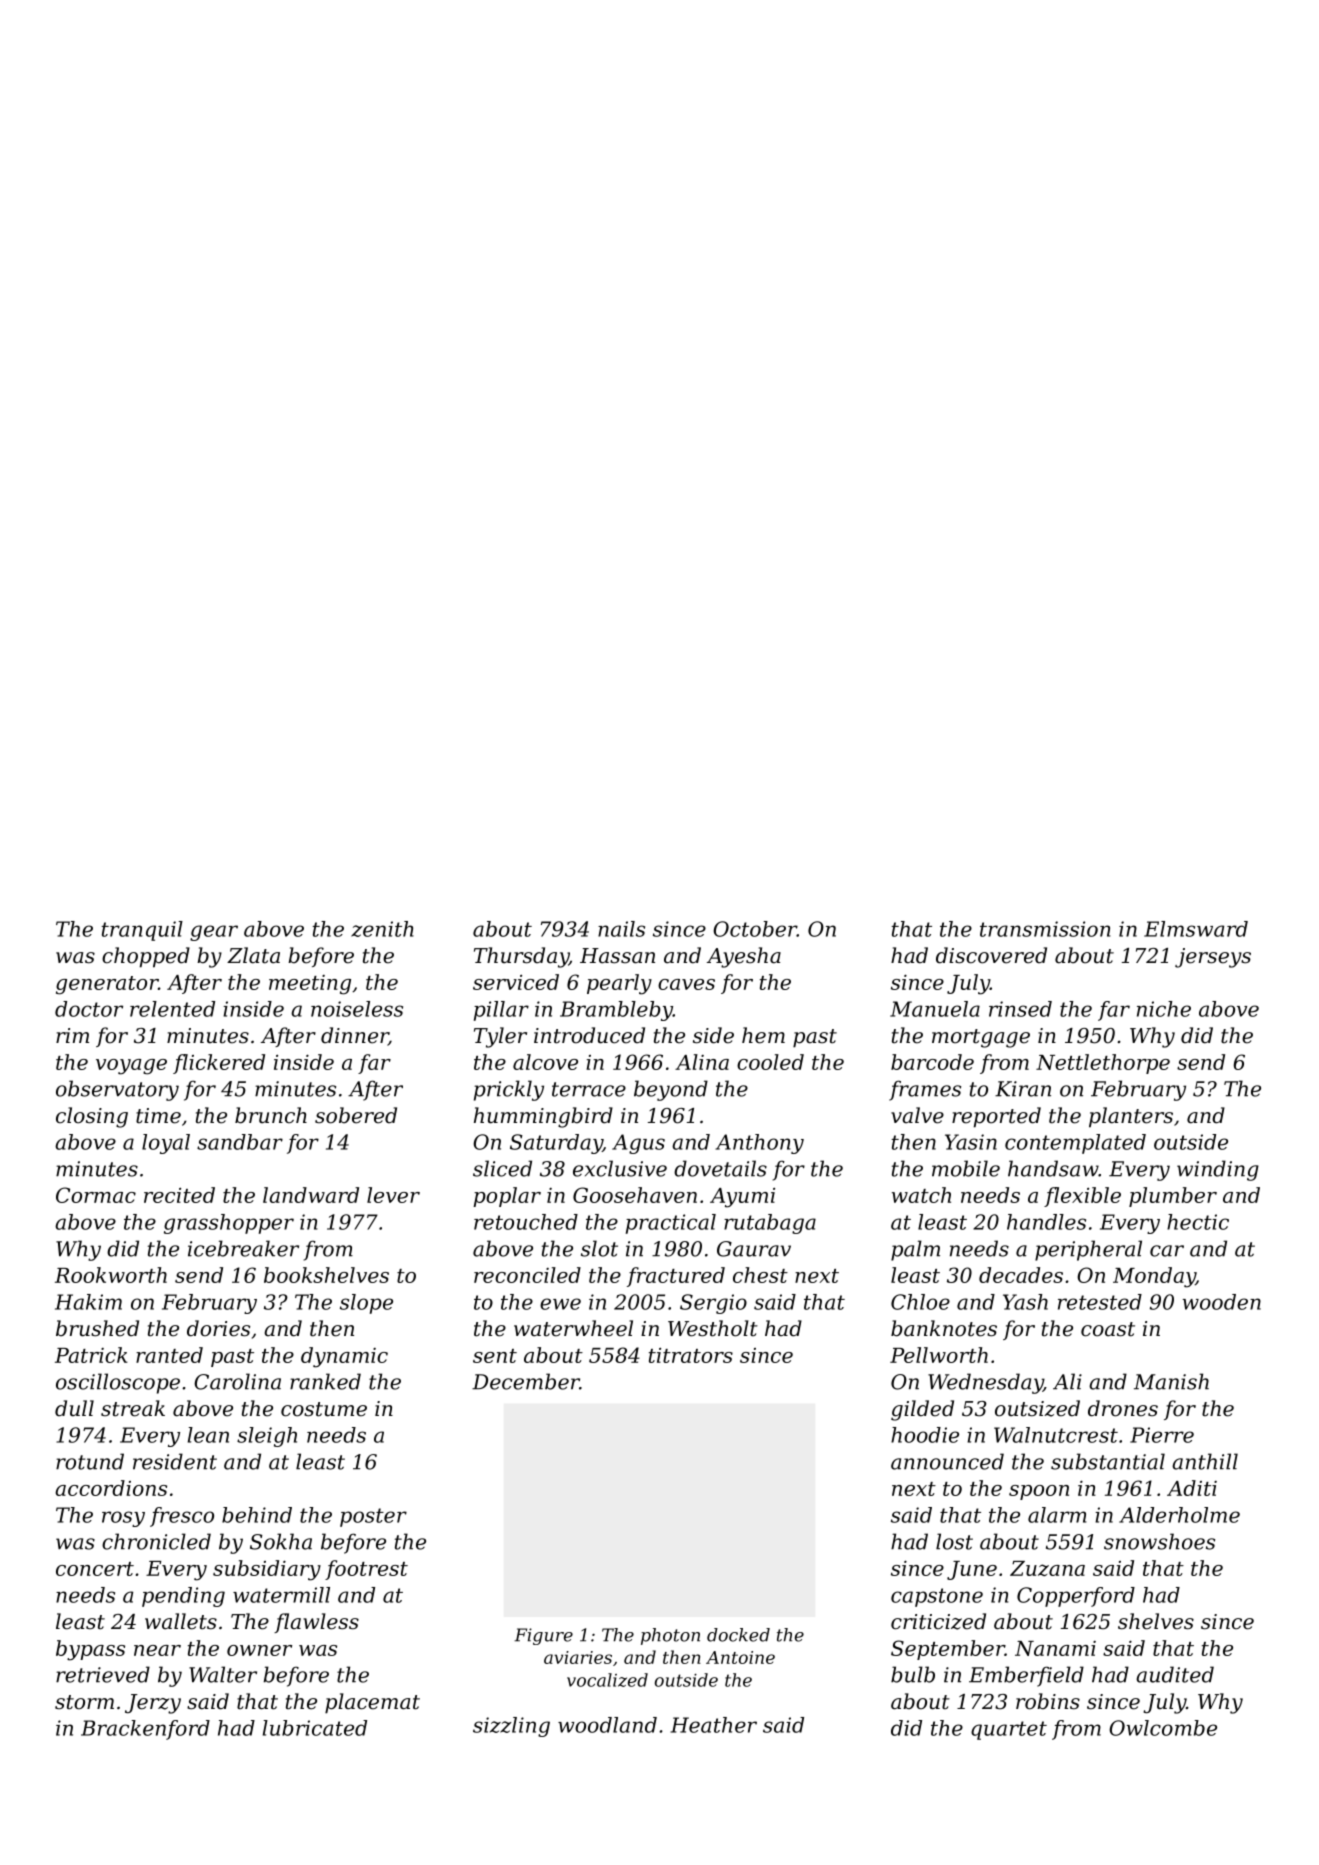  What do you see at coordinates (922, 1410) in the document?
I see `gilded` at bounding box center [922, 1410].
